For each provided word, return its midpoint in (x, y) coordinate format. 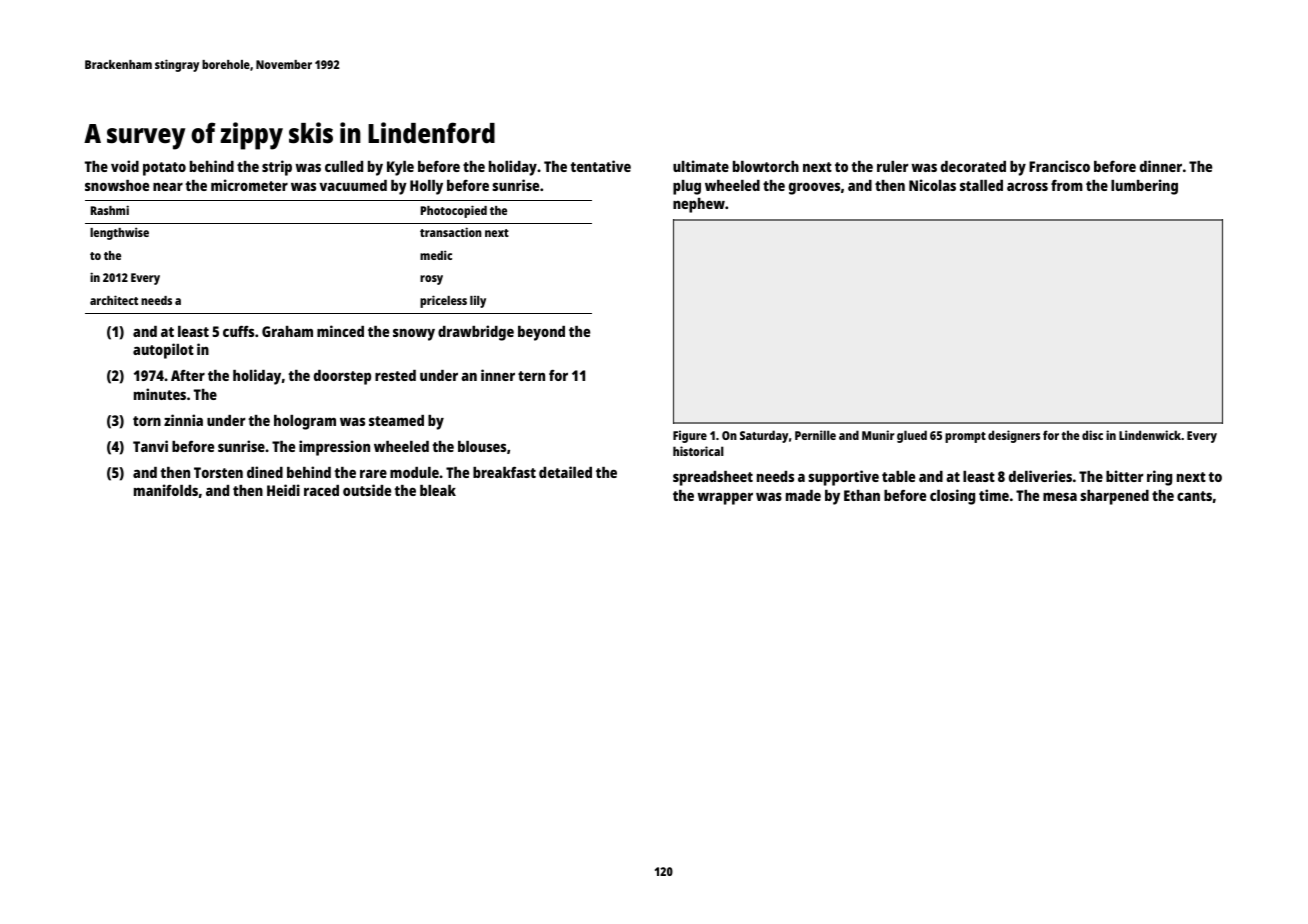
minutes (160, 394)
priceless (443, 301)
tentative (600, 166)
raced (321, 490)
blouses (482, 446)
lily (478, 302)
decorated (973, 166)
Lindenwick (1150, 435)
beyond (541, 333)
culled (344, 166)
